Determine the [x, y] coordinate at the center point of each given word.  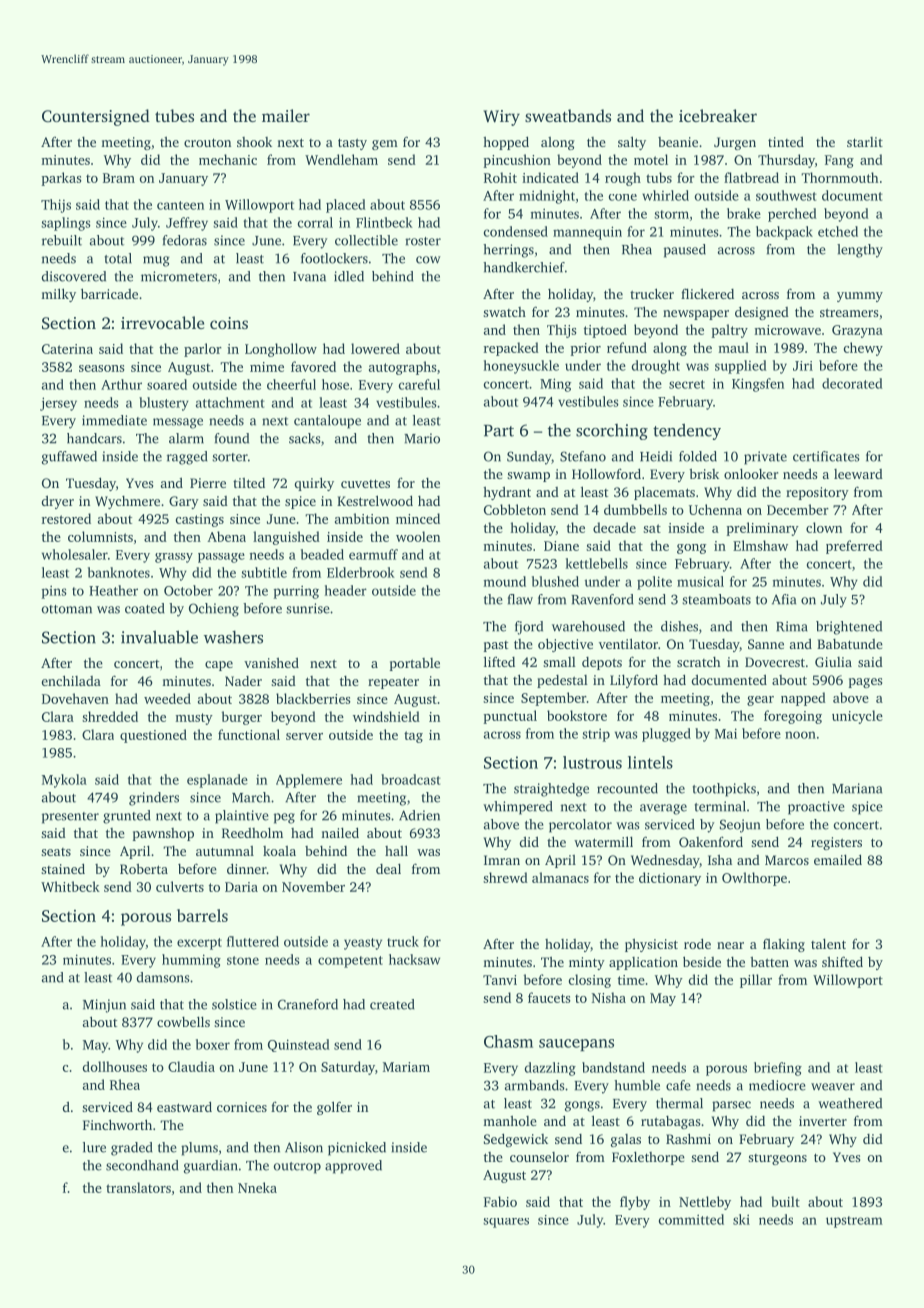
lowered [375, 348]
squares [506, 1223]
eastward [184, 1107]
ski [741, 1219]
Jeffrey [187, 224]
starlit [865, 142]
